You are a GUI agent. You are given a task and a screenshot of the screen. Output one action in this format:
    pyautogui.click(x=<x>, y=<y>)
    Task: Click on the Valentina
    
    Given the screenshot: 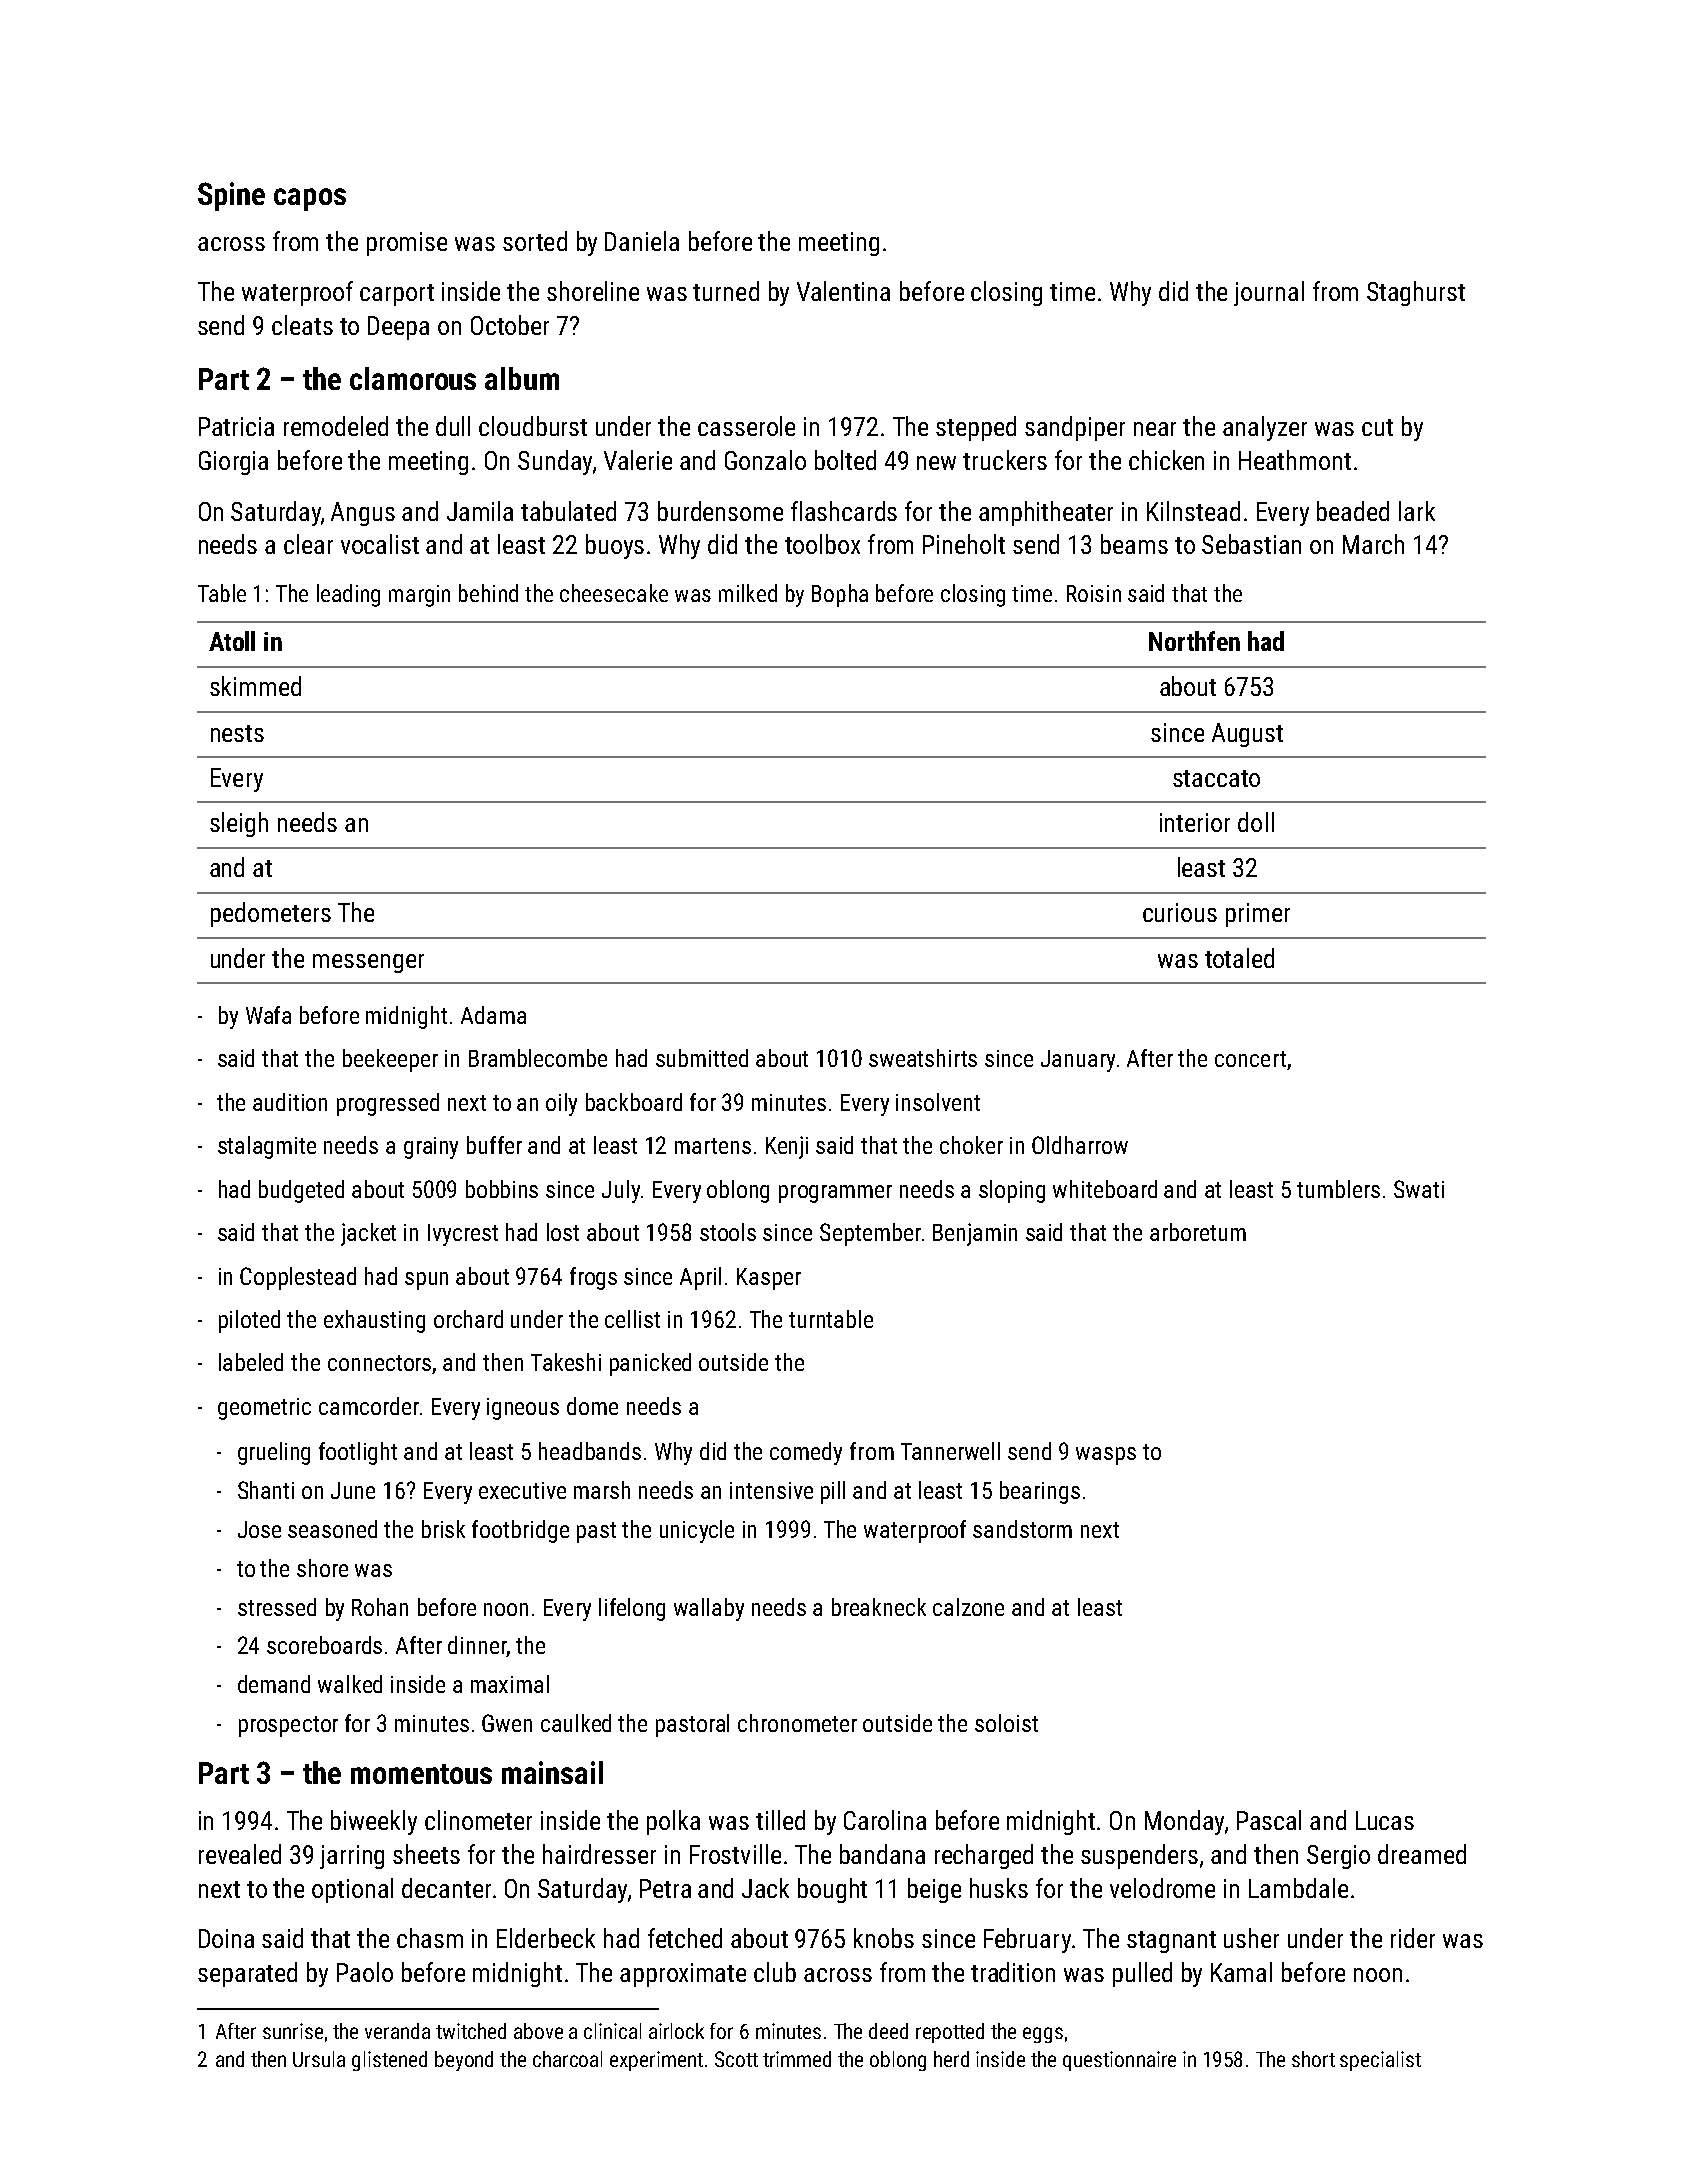 What is the action you would take?
    pyautogui.click(x=843, y=291)
